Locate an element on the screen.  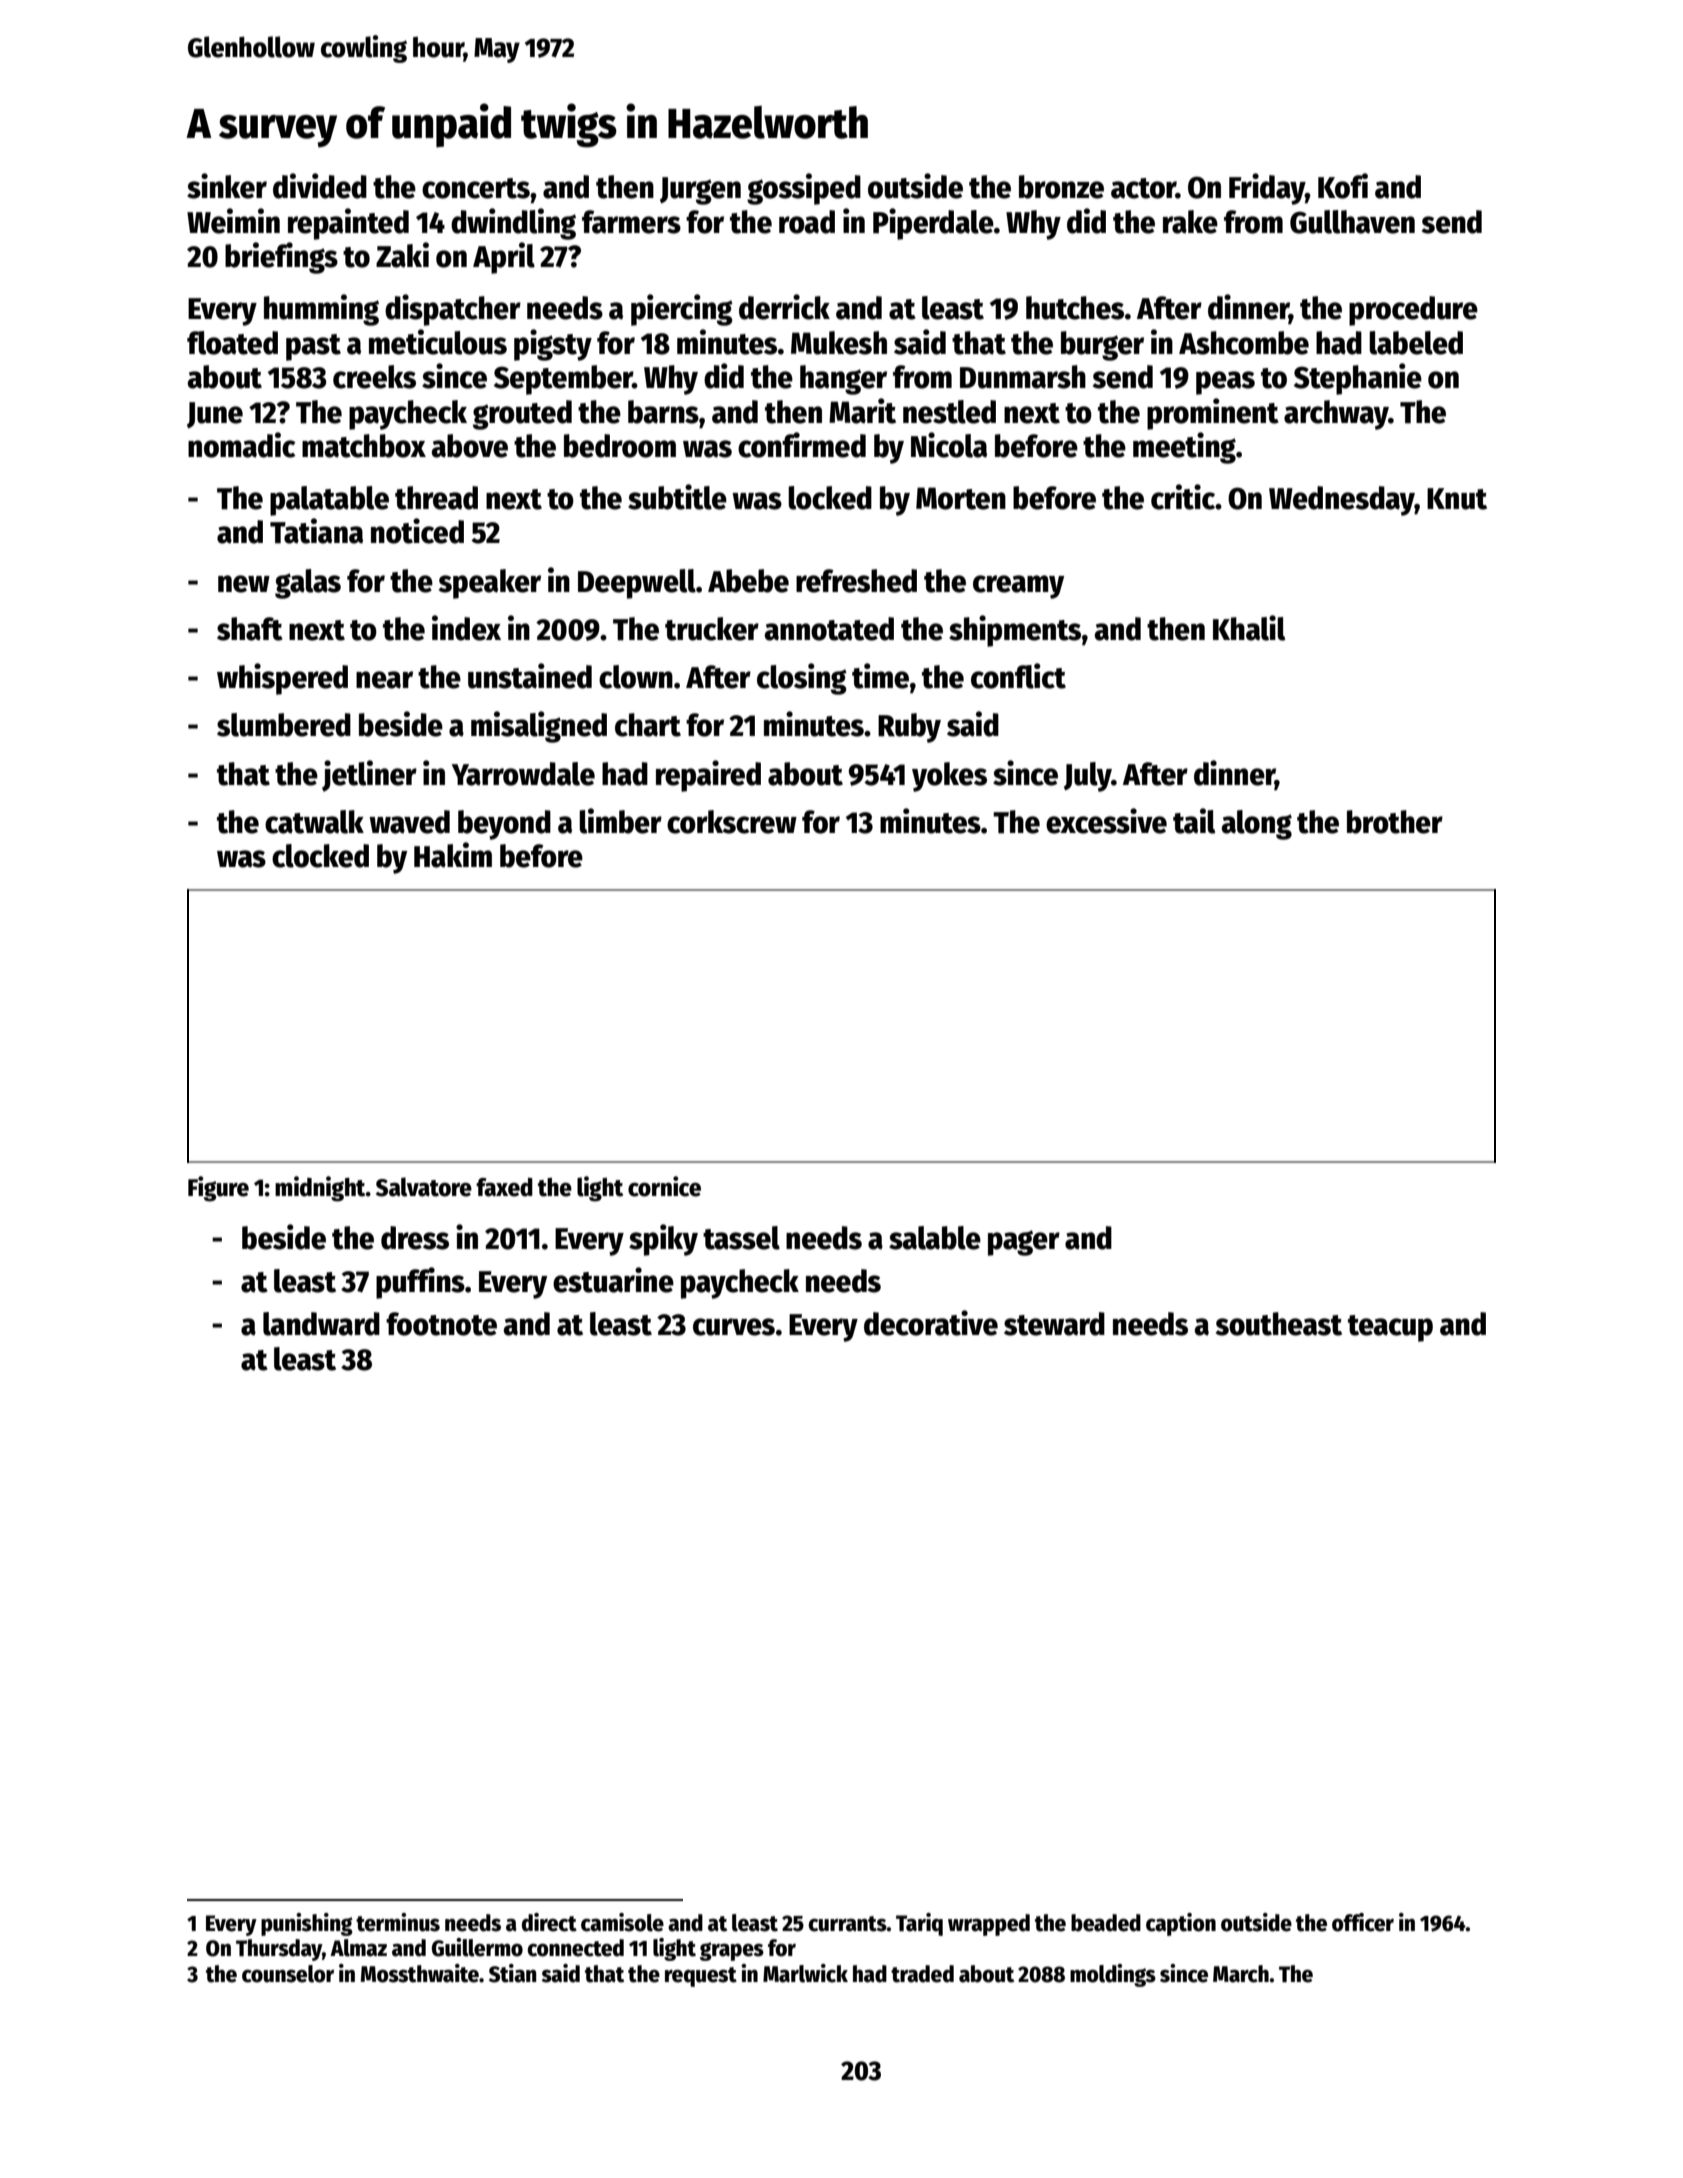
Kofi is located at coordinates (1343, 186).
